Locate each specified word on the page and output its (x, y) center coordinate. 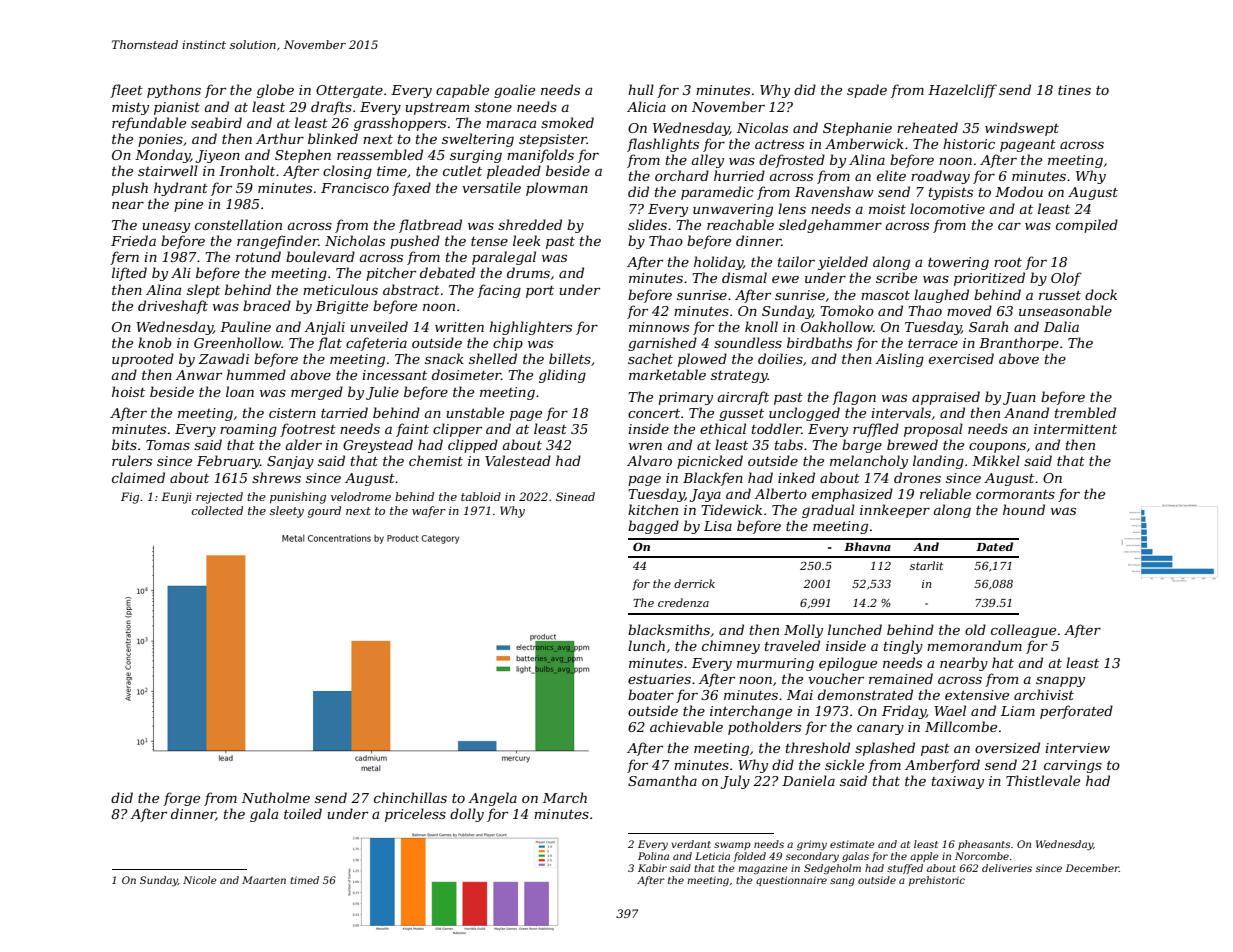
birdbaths (819, 342)
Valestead (518, 460)
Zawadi (223, 358)
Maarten (264, 880)
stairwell (168, 170)
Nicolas (762, 127)
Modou (1019, 191)
